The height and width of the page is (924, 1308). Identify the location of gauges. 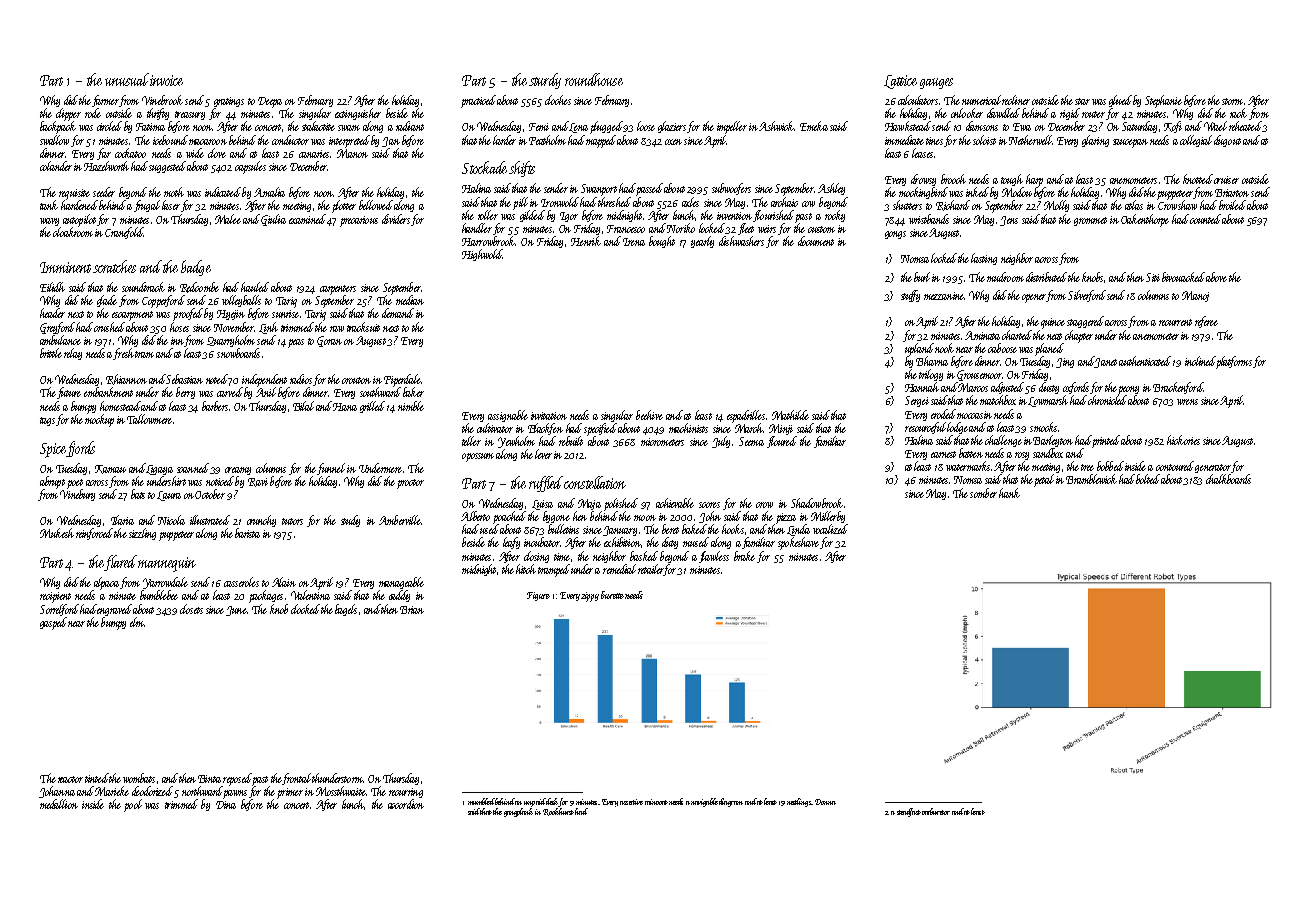
(936, 83).
